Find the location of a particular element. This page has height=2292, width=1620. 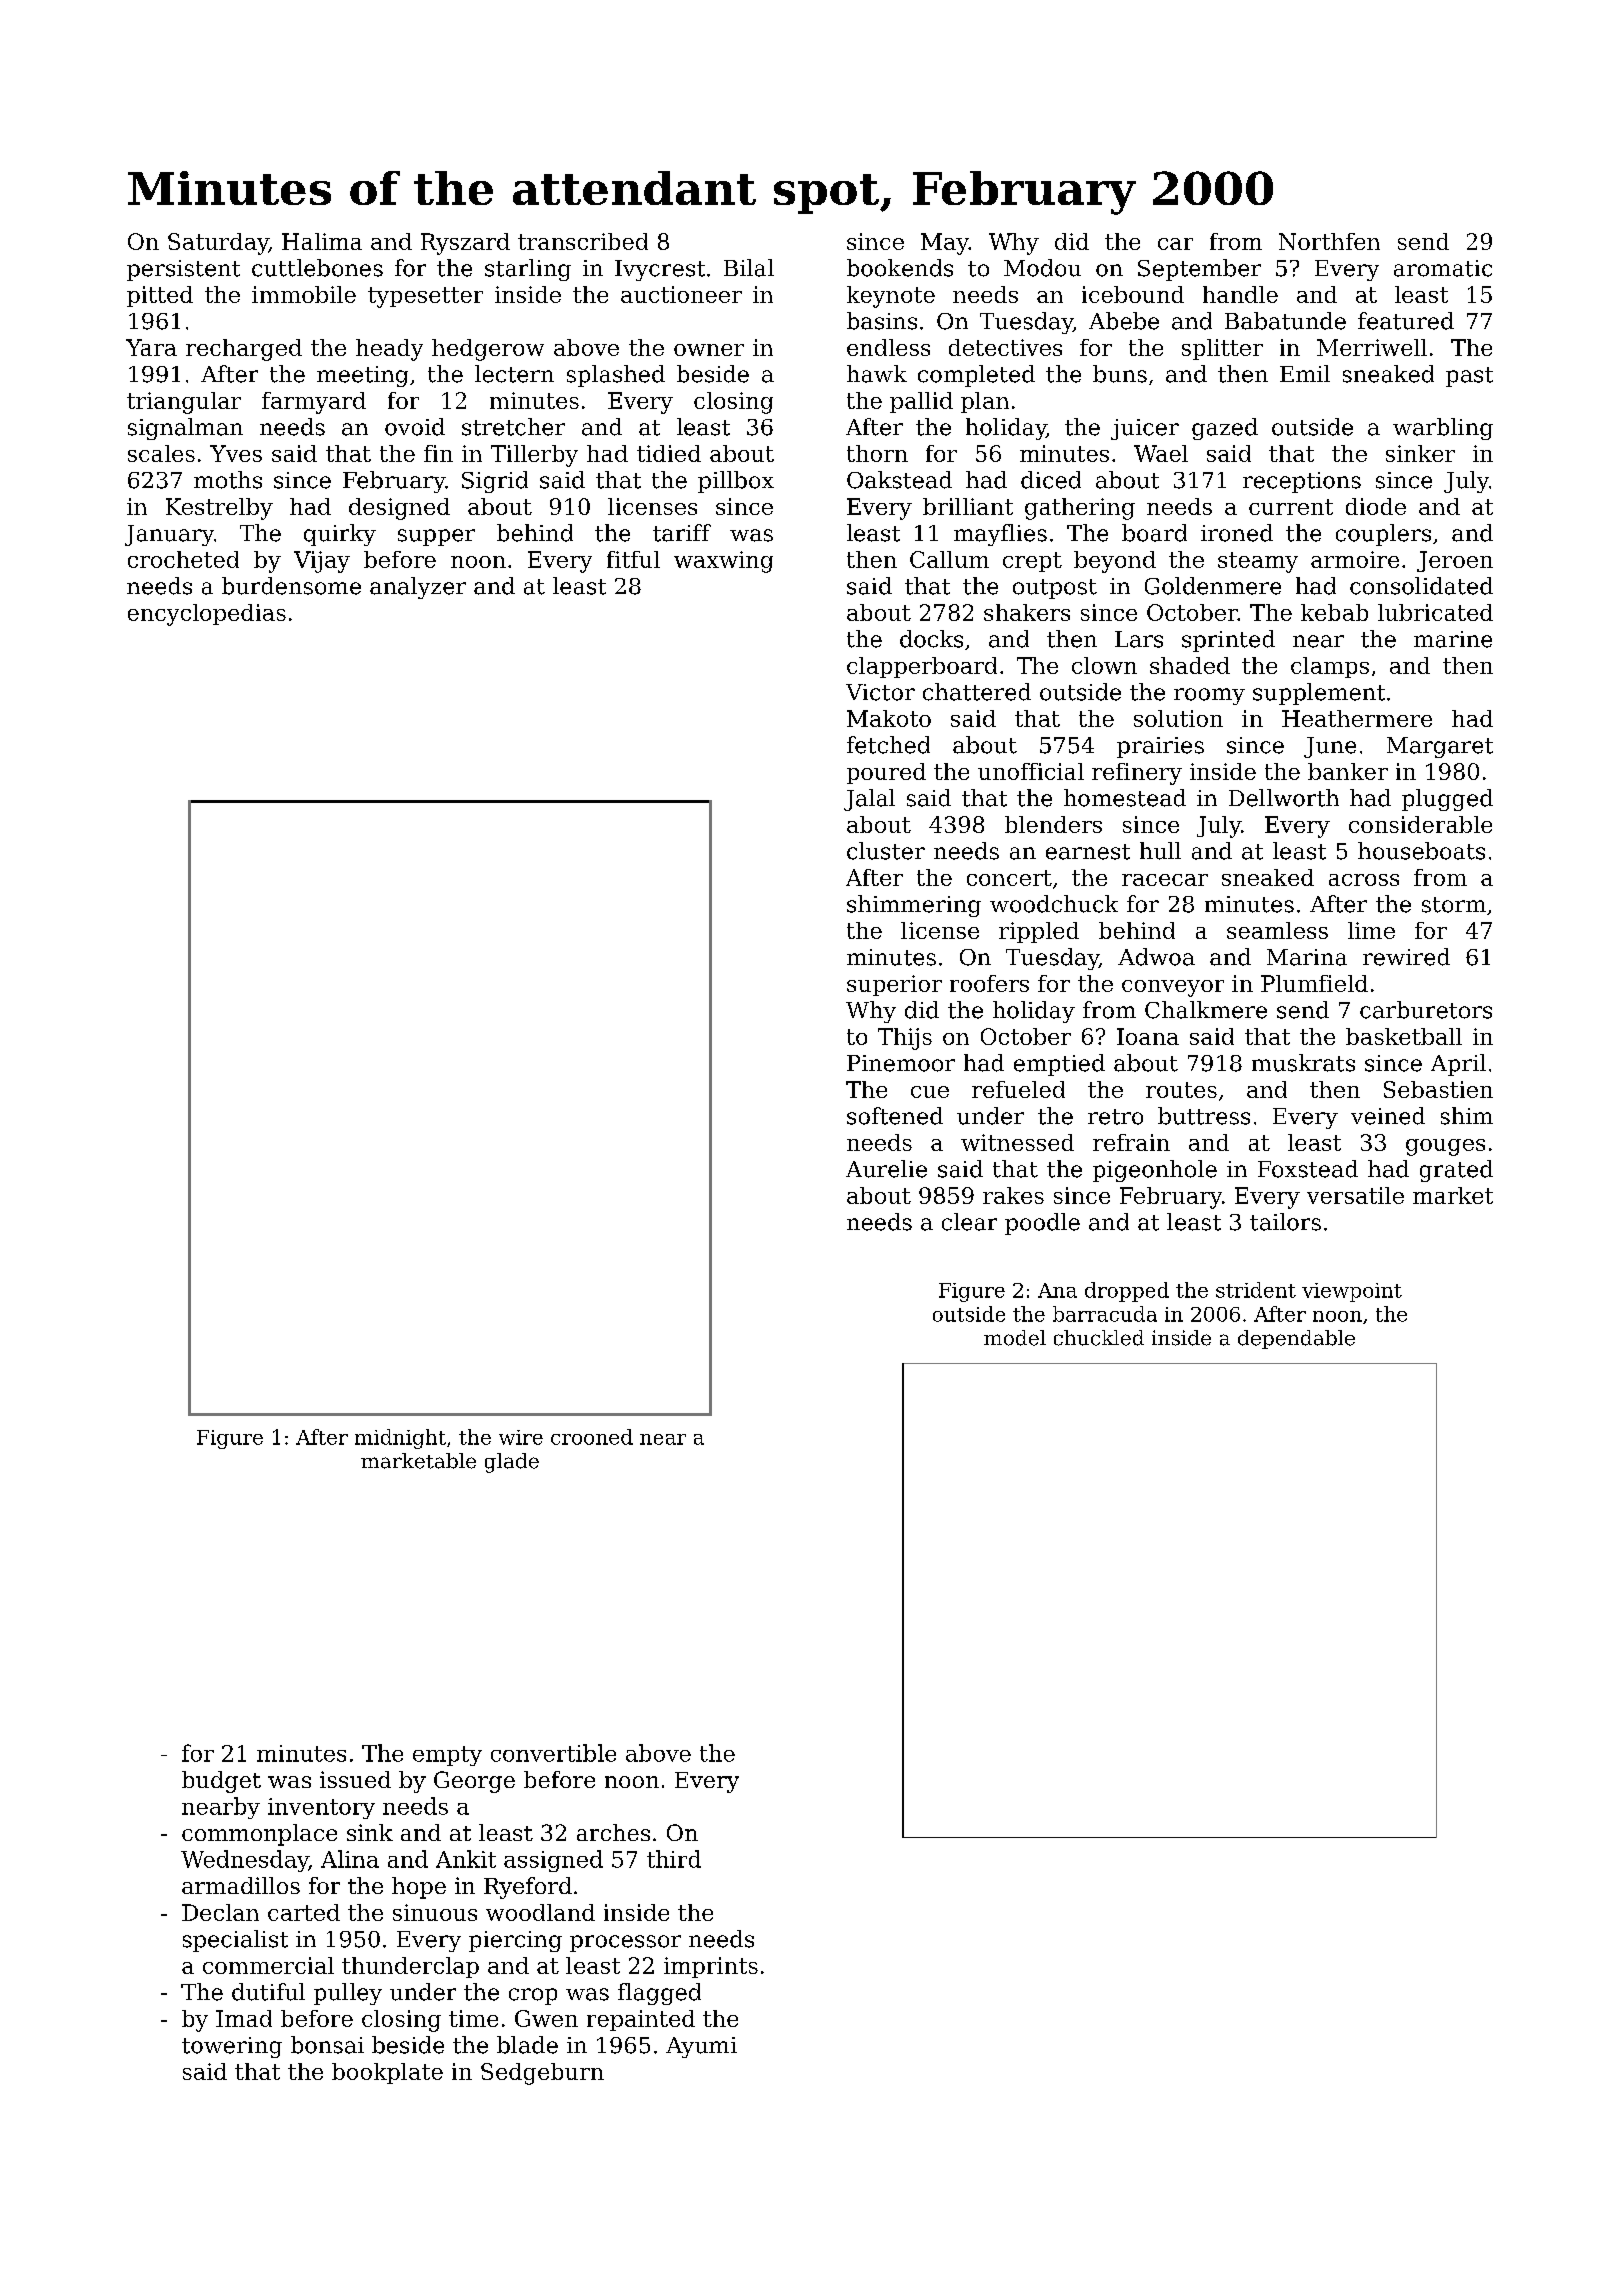

bookends is located at coordinates (900, 268).
